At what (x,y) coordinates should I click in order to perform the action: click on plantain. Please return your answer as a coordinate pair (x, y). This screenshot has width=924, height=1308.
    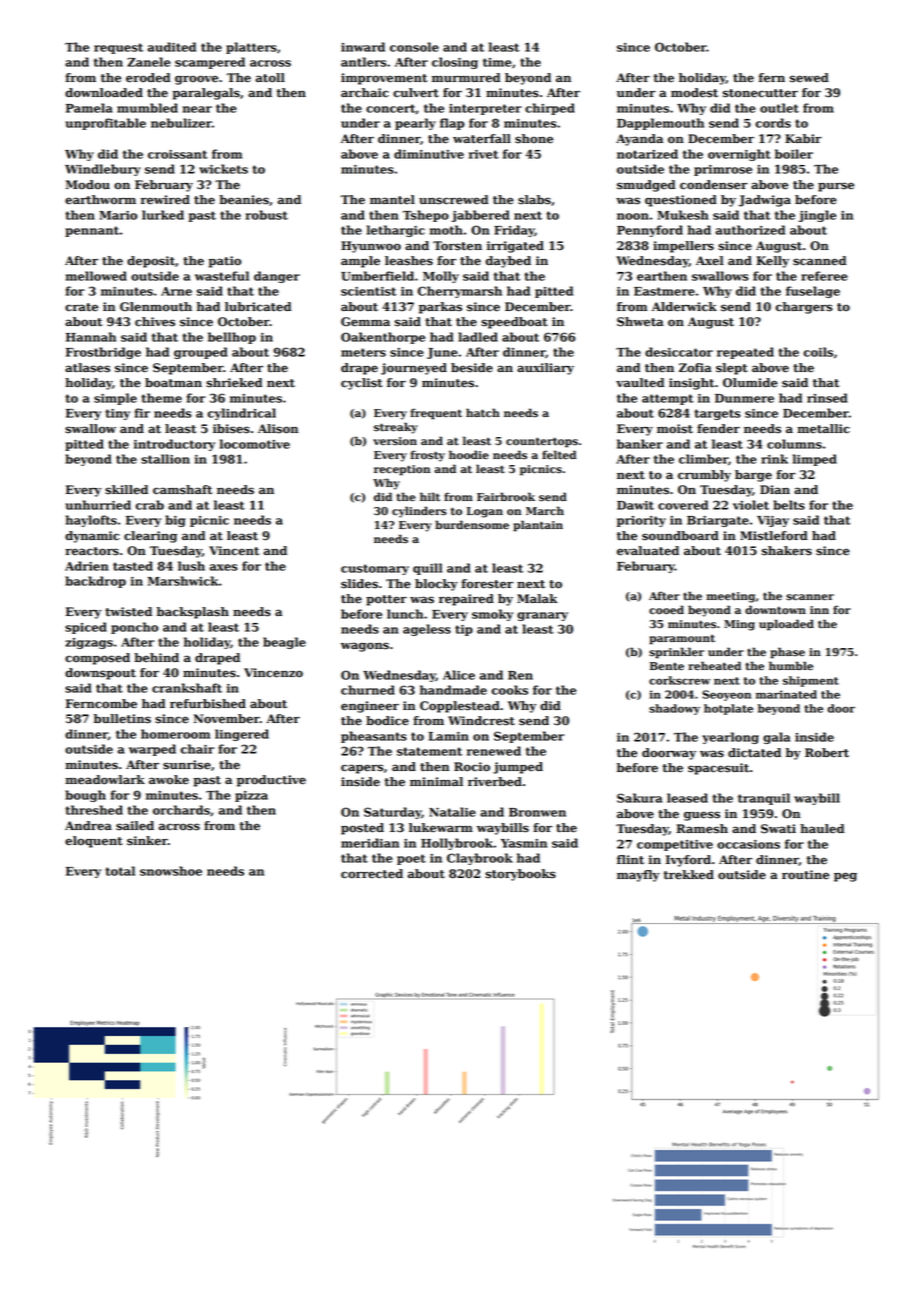
    Looking at the image, I should click on (538, 526).
